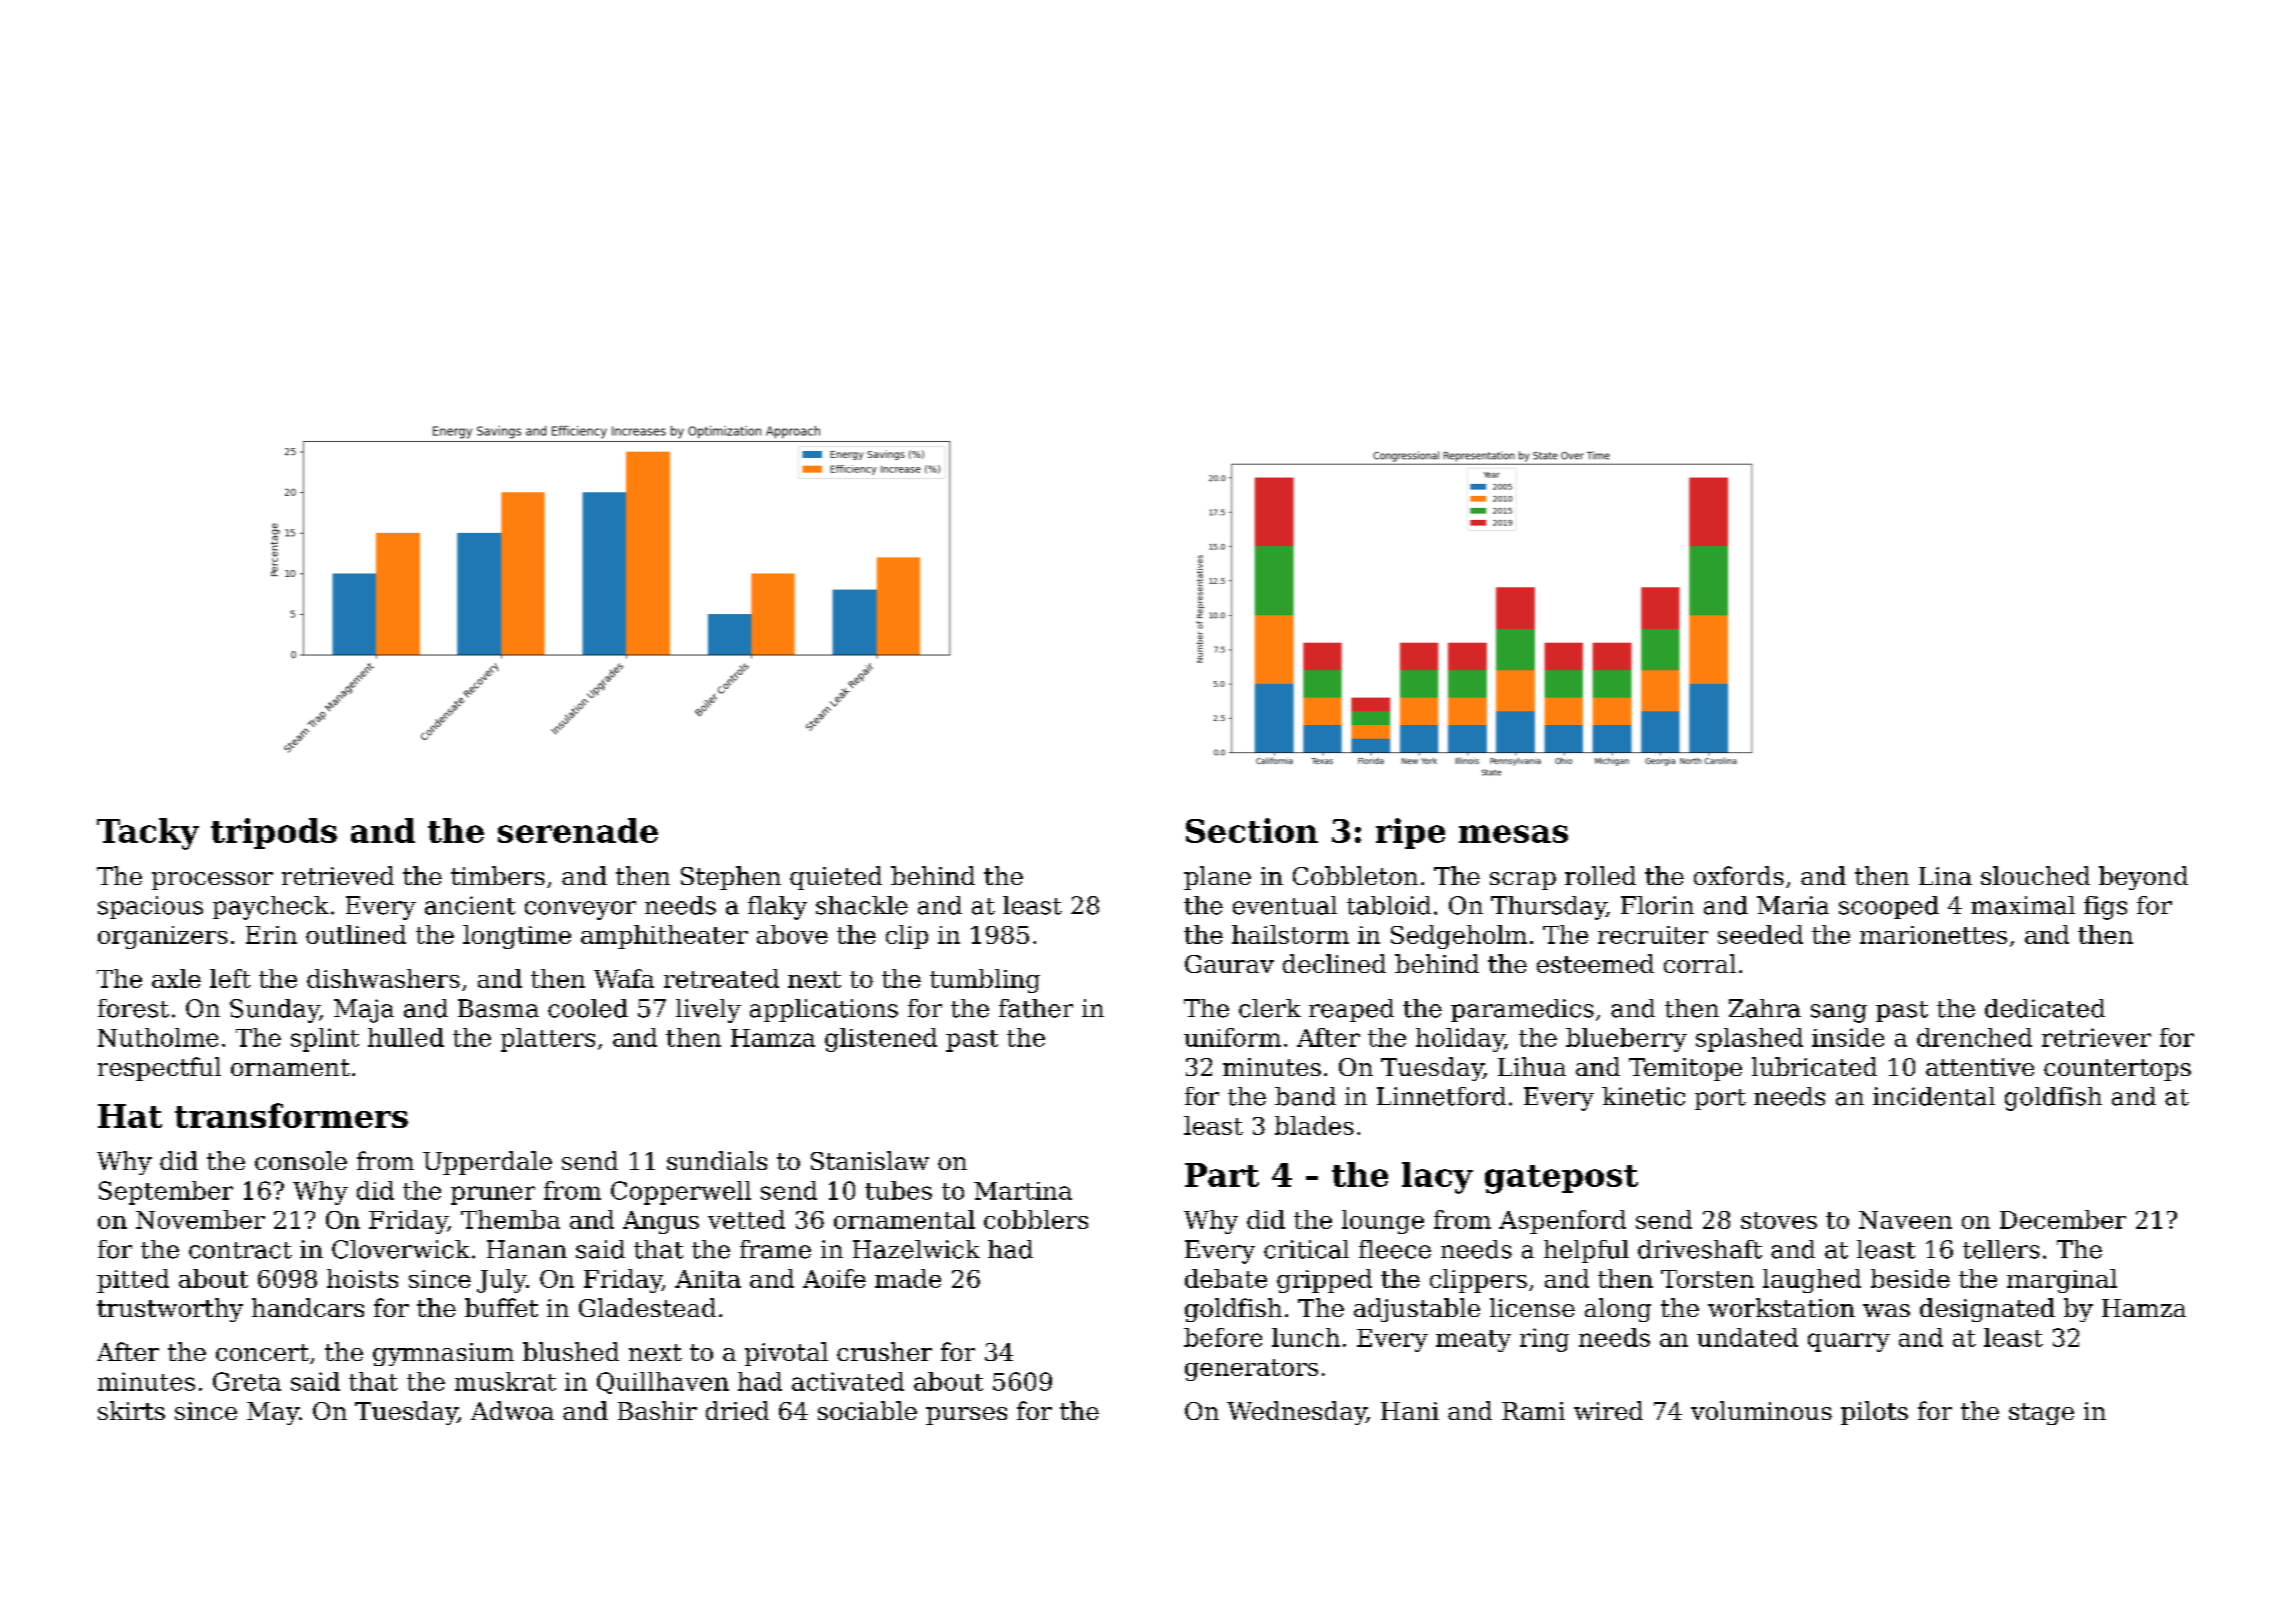  Describe the element at coordinates (1905, 1220) in the screenshot. I see `Naveen` at that location.
